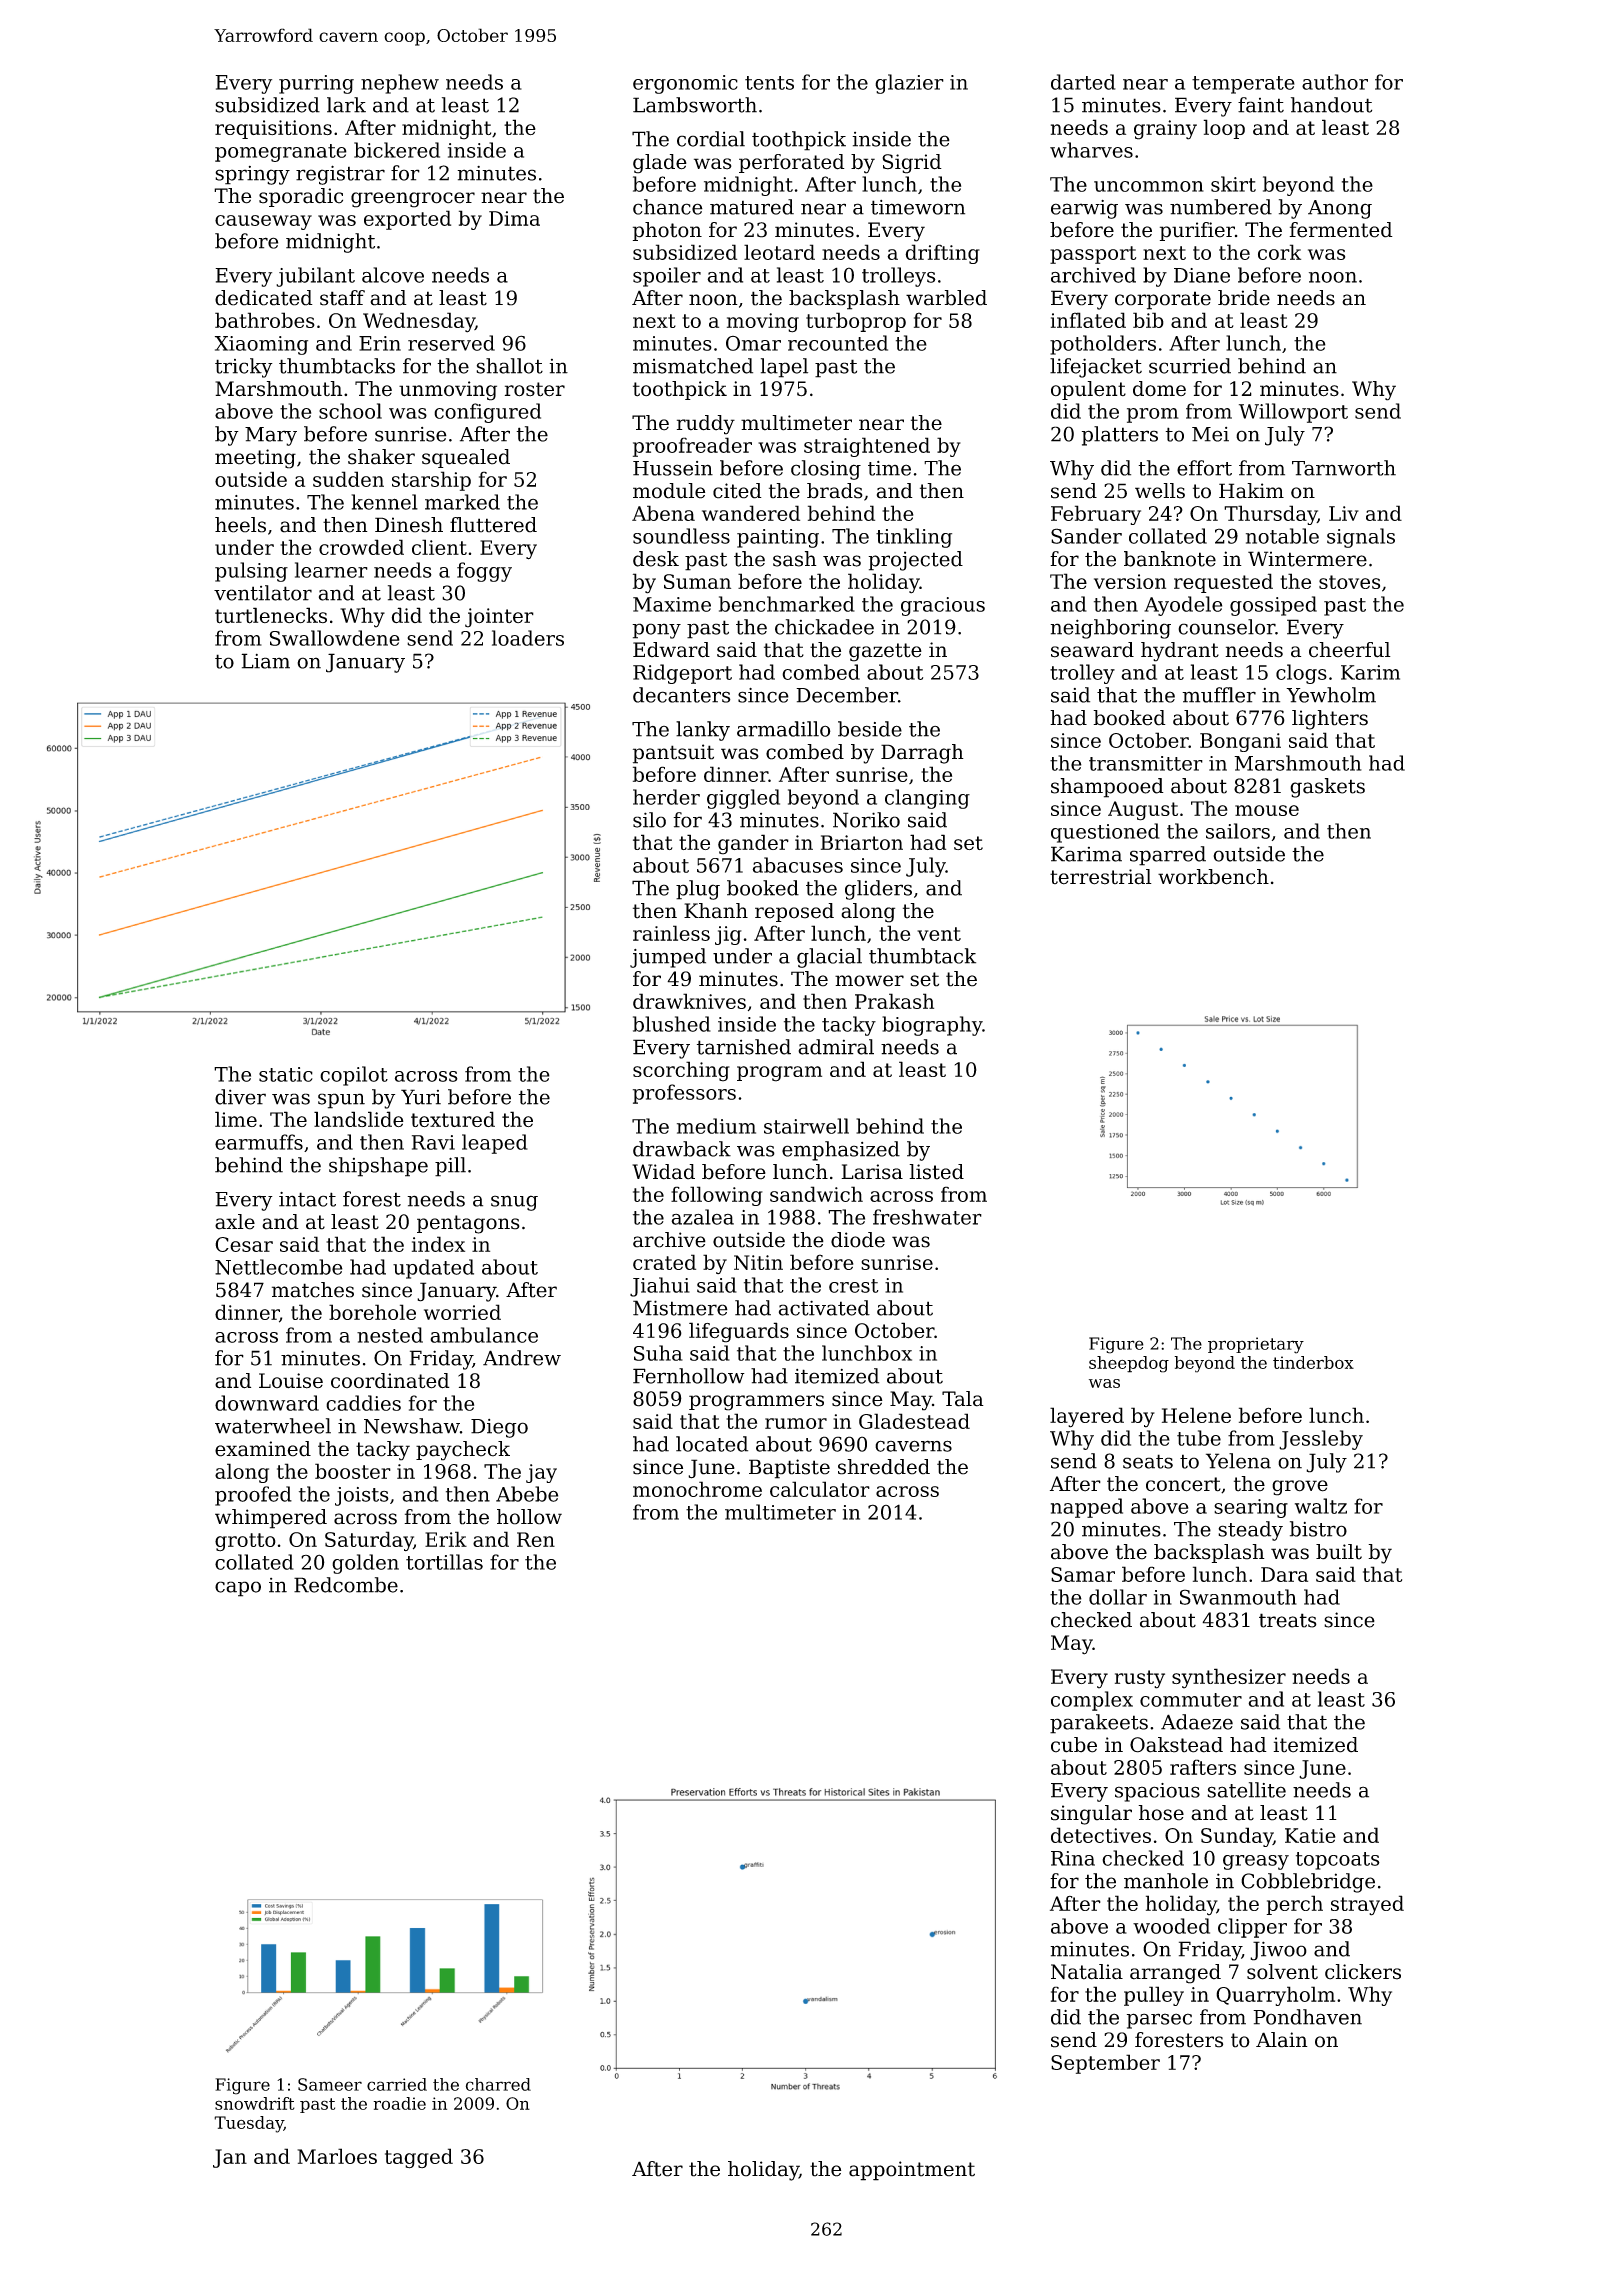 This screenshot has height=2292, width=1620. I want to click on loop, so click(1224, 129).
